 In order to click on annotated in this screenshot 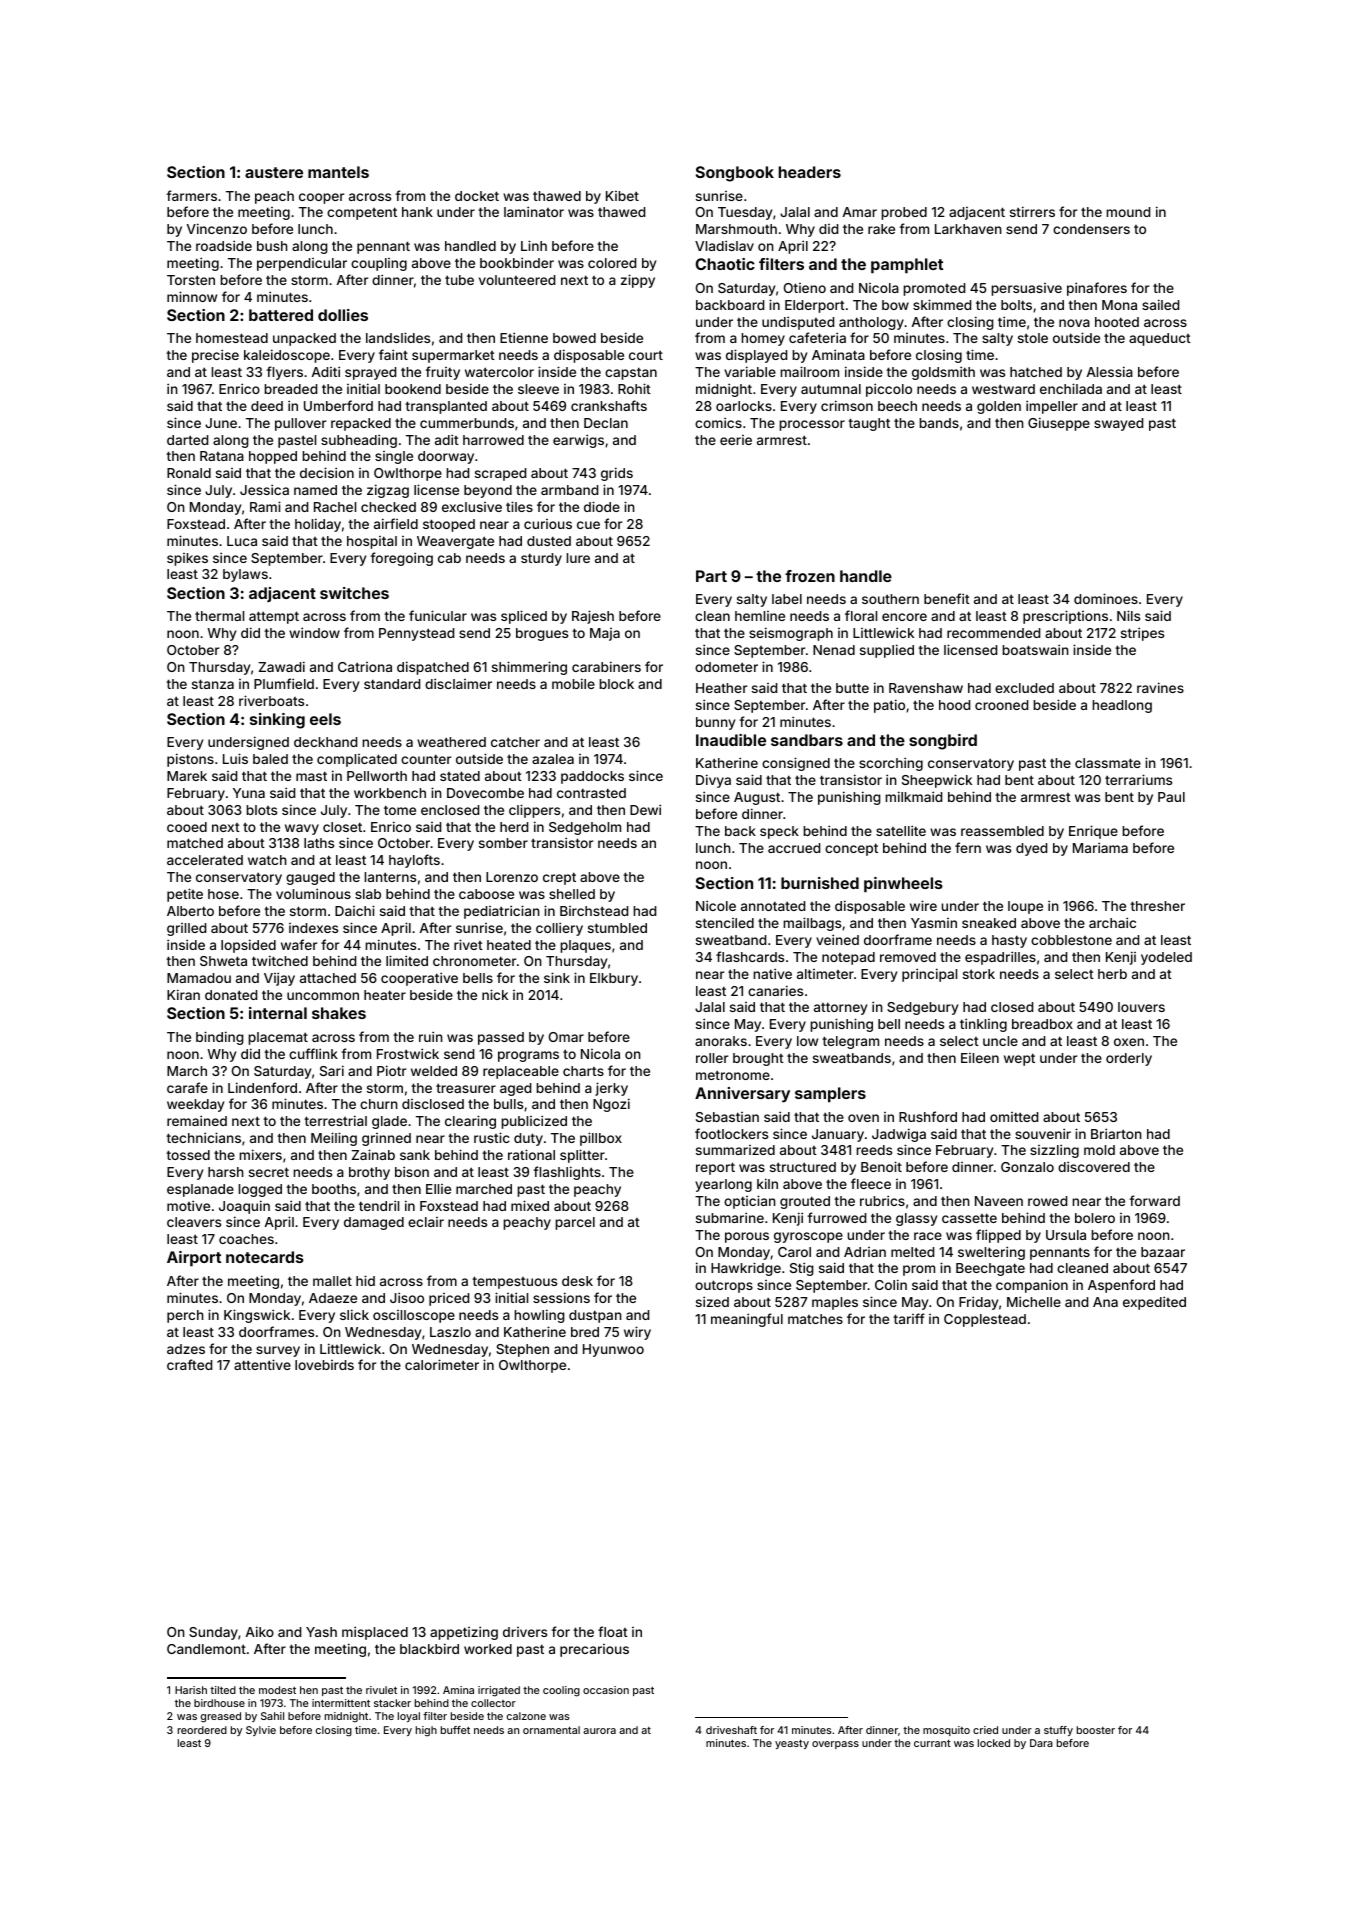, I will do `click(773, 906)`.
